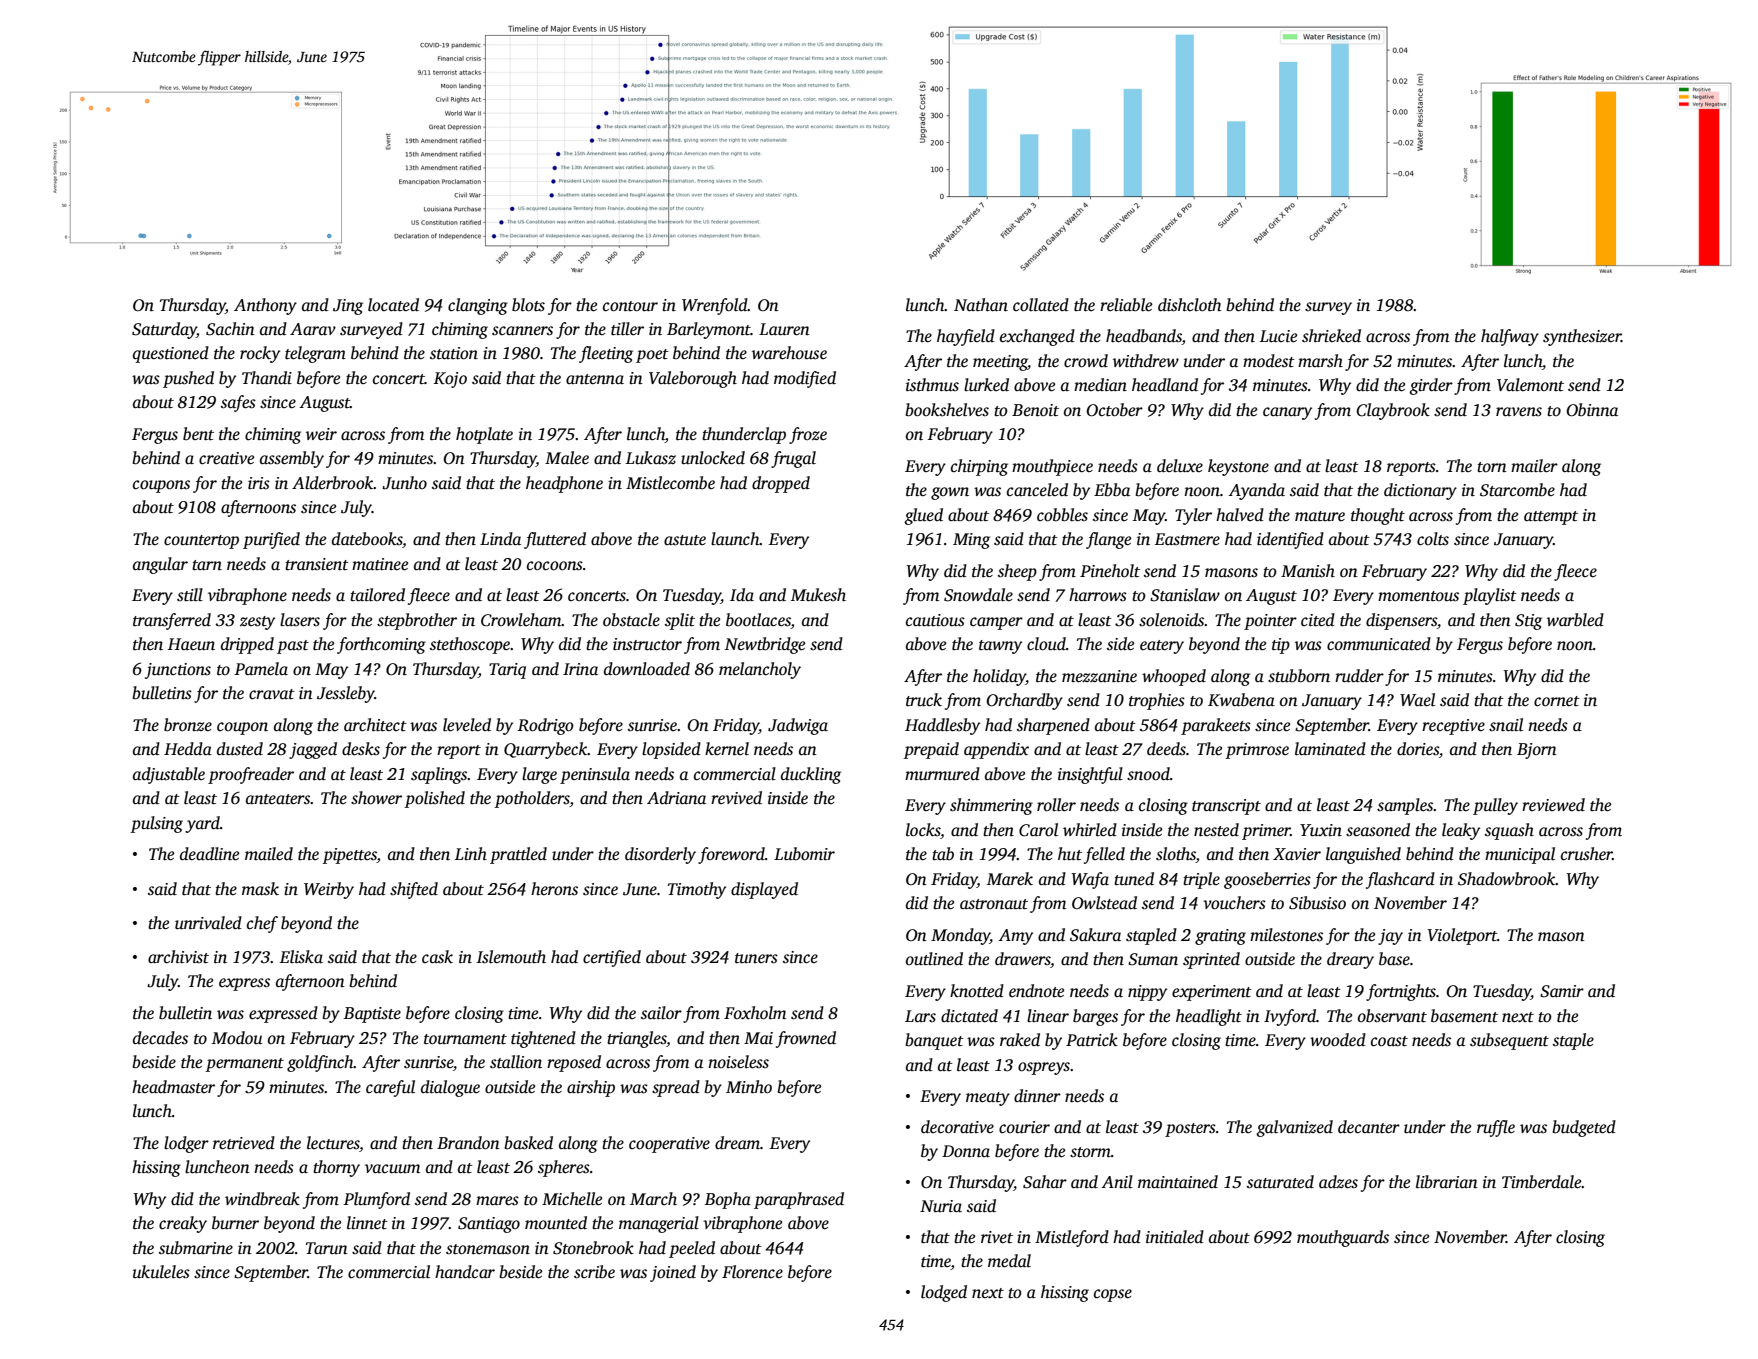  Describe the element at coordinates (1510, 337) in the image. I see `halfway` at that location.
